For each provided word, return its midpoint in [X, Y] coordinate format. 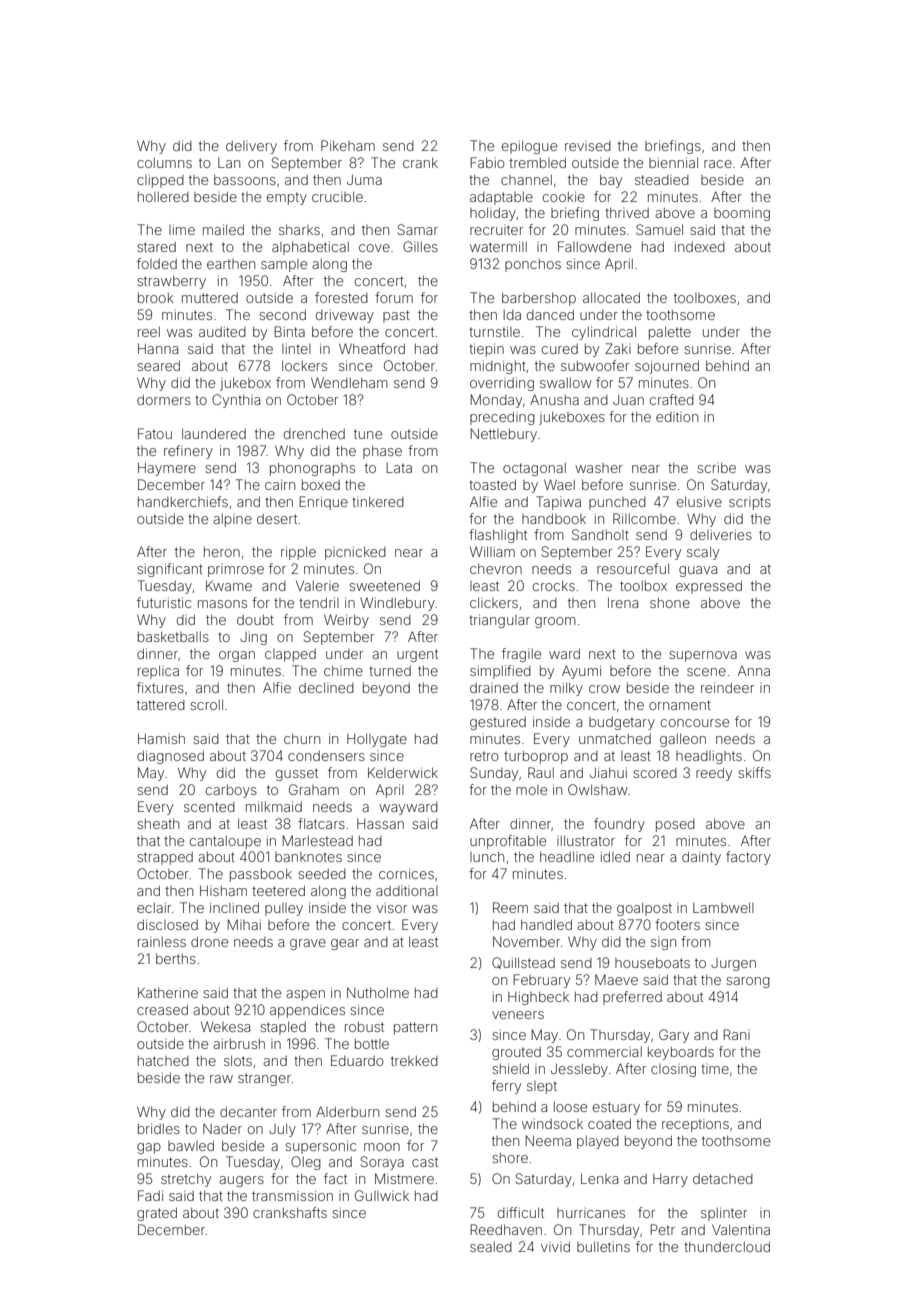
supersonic [320, 1147]
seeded [322, 874]
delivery [251, 147]
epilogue [529, 147]
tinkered [378, 501]
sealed [491, 1247]
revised [588, 146]
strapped [165, 858]
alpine [232, 520]
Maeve [616, 979]
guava [698, 571]
